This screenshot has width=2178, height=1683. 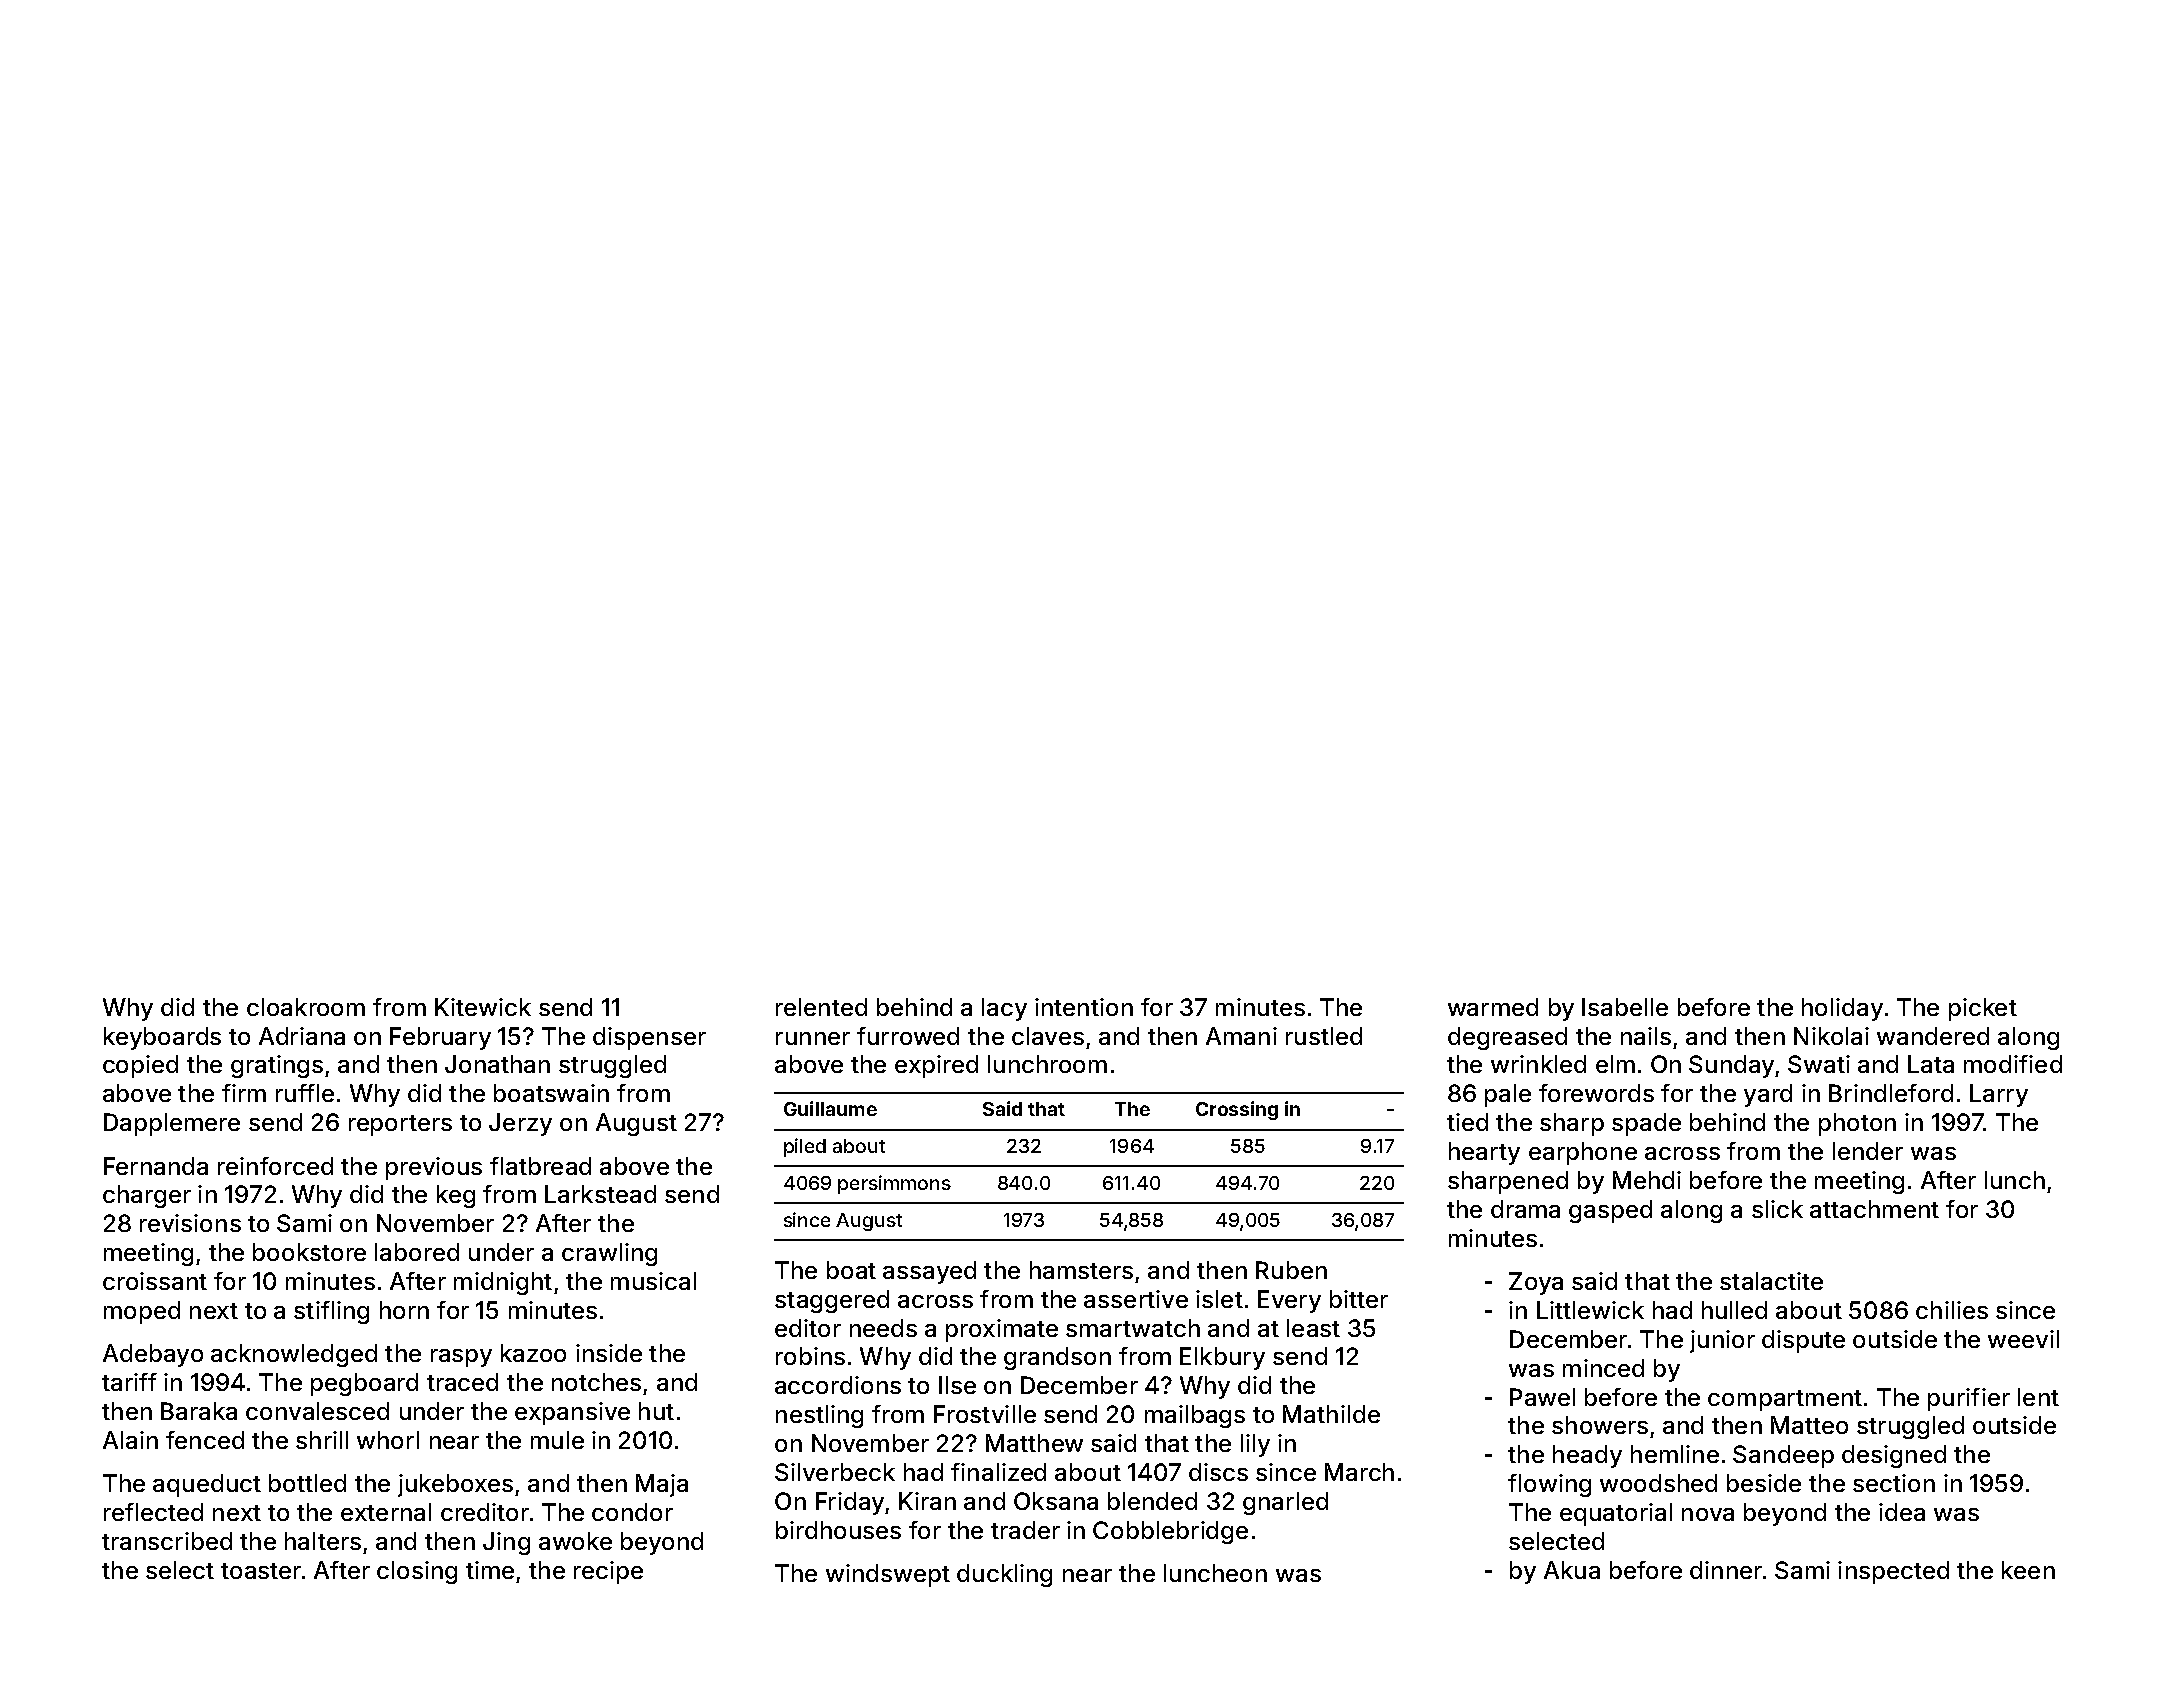 What do you see at coordinates (1004, 1009) in the screenshot?
I see `lacy` at bounding box center [1004, 1009].
